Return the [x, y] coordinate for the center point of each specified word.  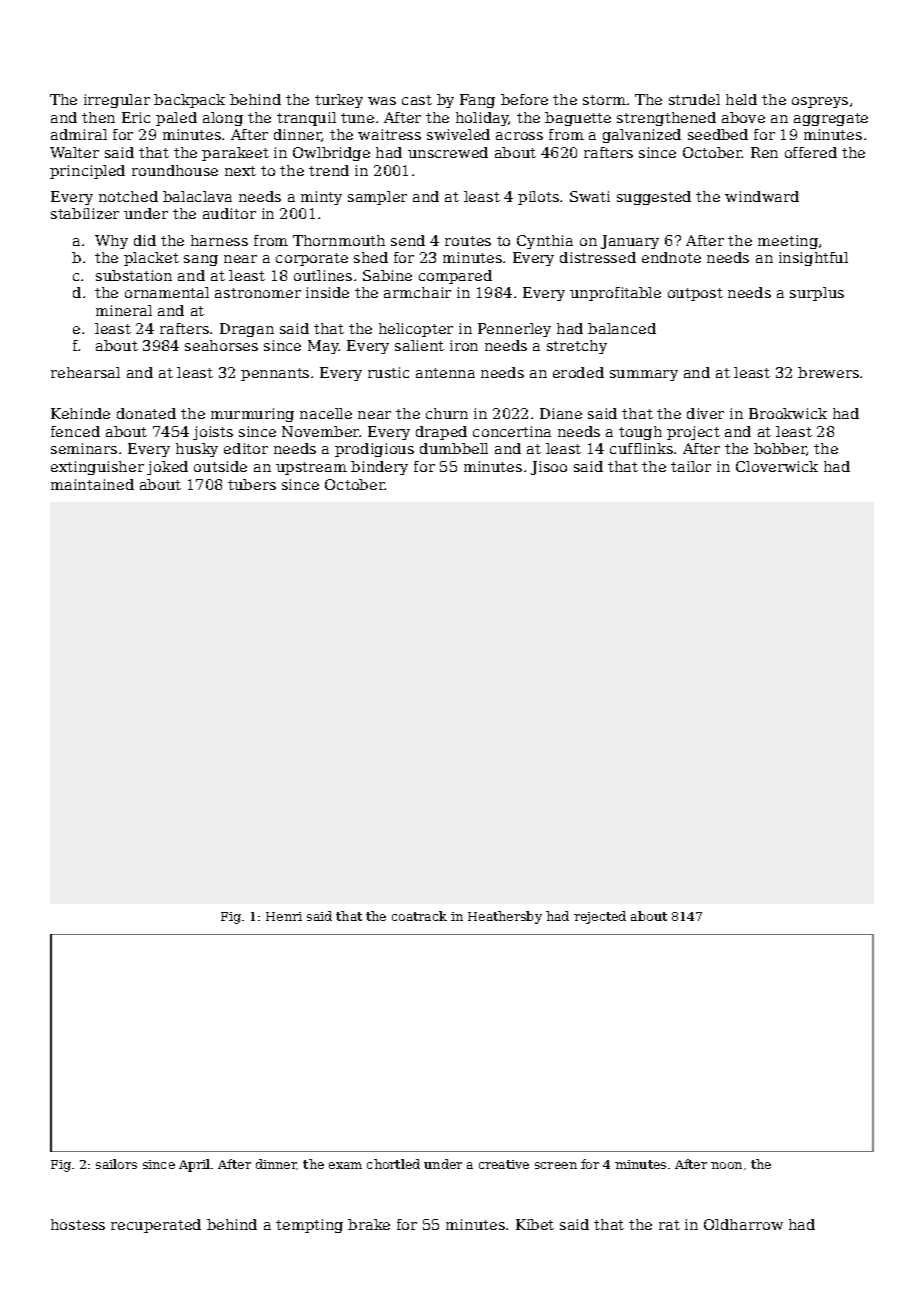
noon [726, 1165]
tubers [252, 484]
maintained [92, 484]
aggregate [831, 119]
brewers [828, 372]
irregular [117, 101]
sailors [116, 1164]
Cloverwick [777, 466]
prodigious [374, 450]
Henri [284, 916]
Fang [477, 101]
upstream [311, 468]
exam [345, 1165]
